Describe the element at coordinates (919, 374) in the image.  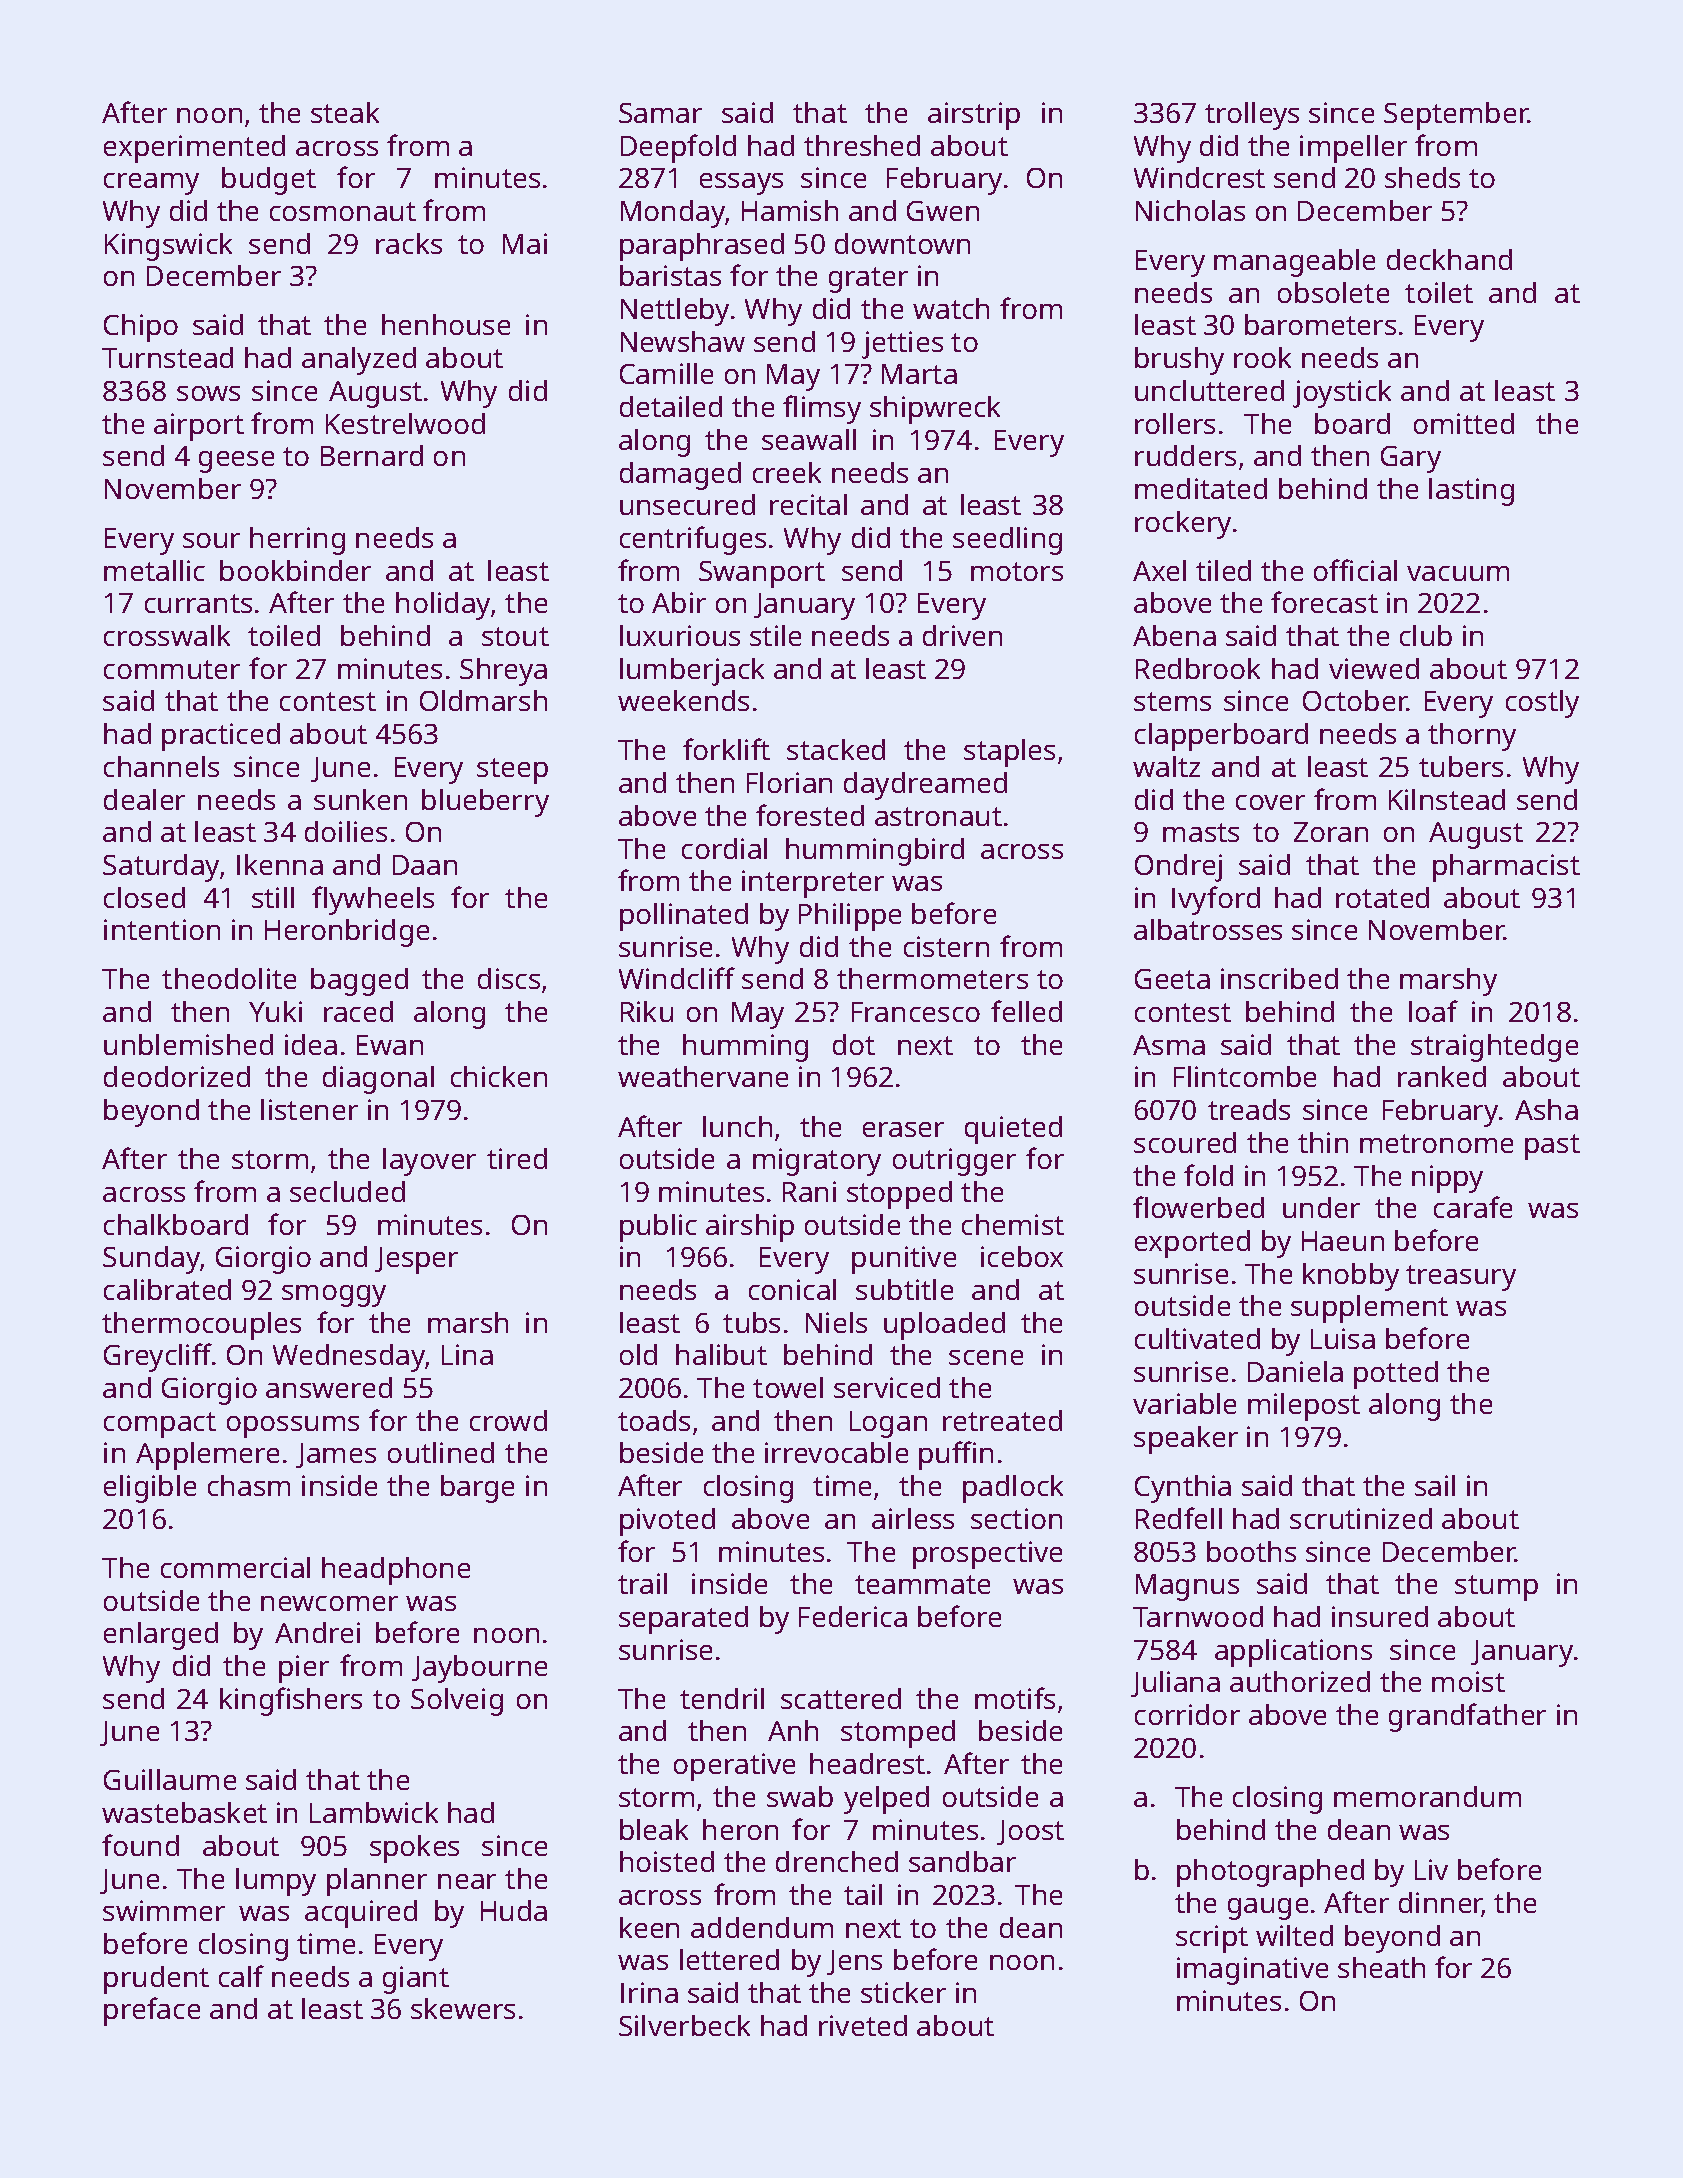
I see `Marta` at that location.
